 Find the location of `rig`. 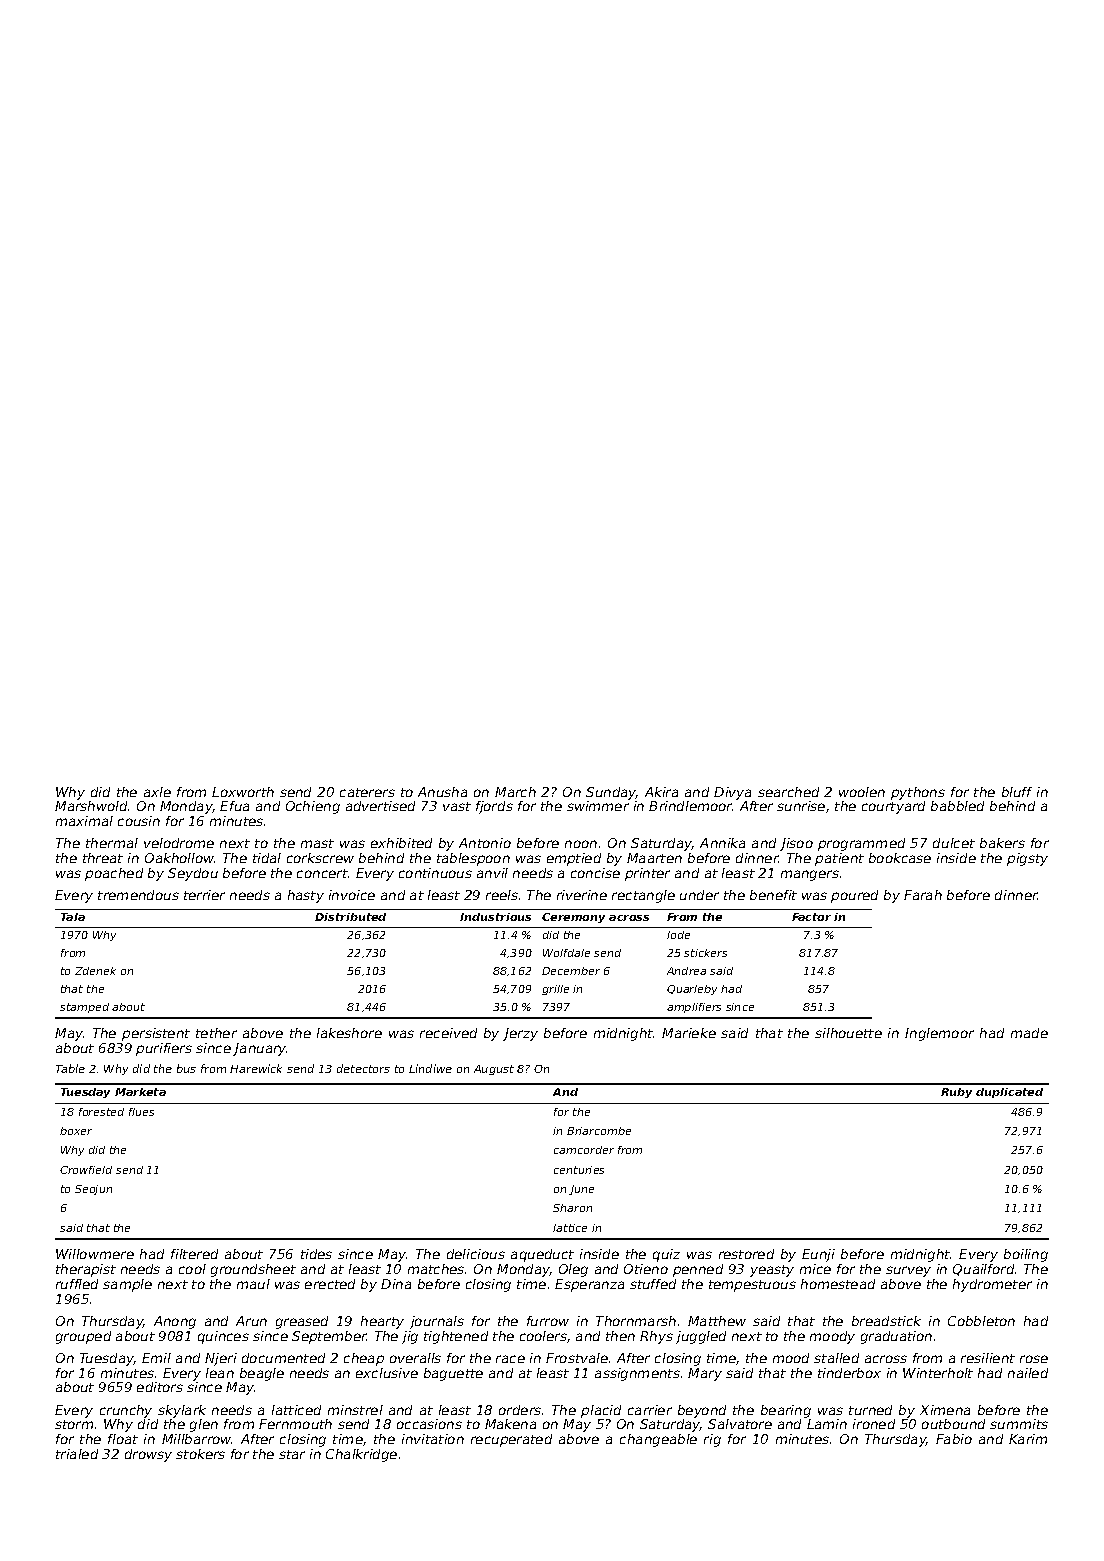

rig is located at coordinates (712, 1440).
